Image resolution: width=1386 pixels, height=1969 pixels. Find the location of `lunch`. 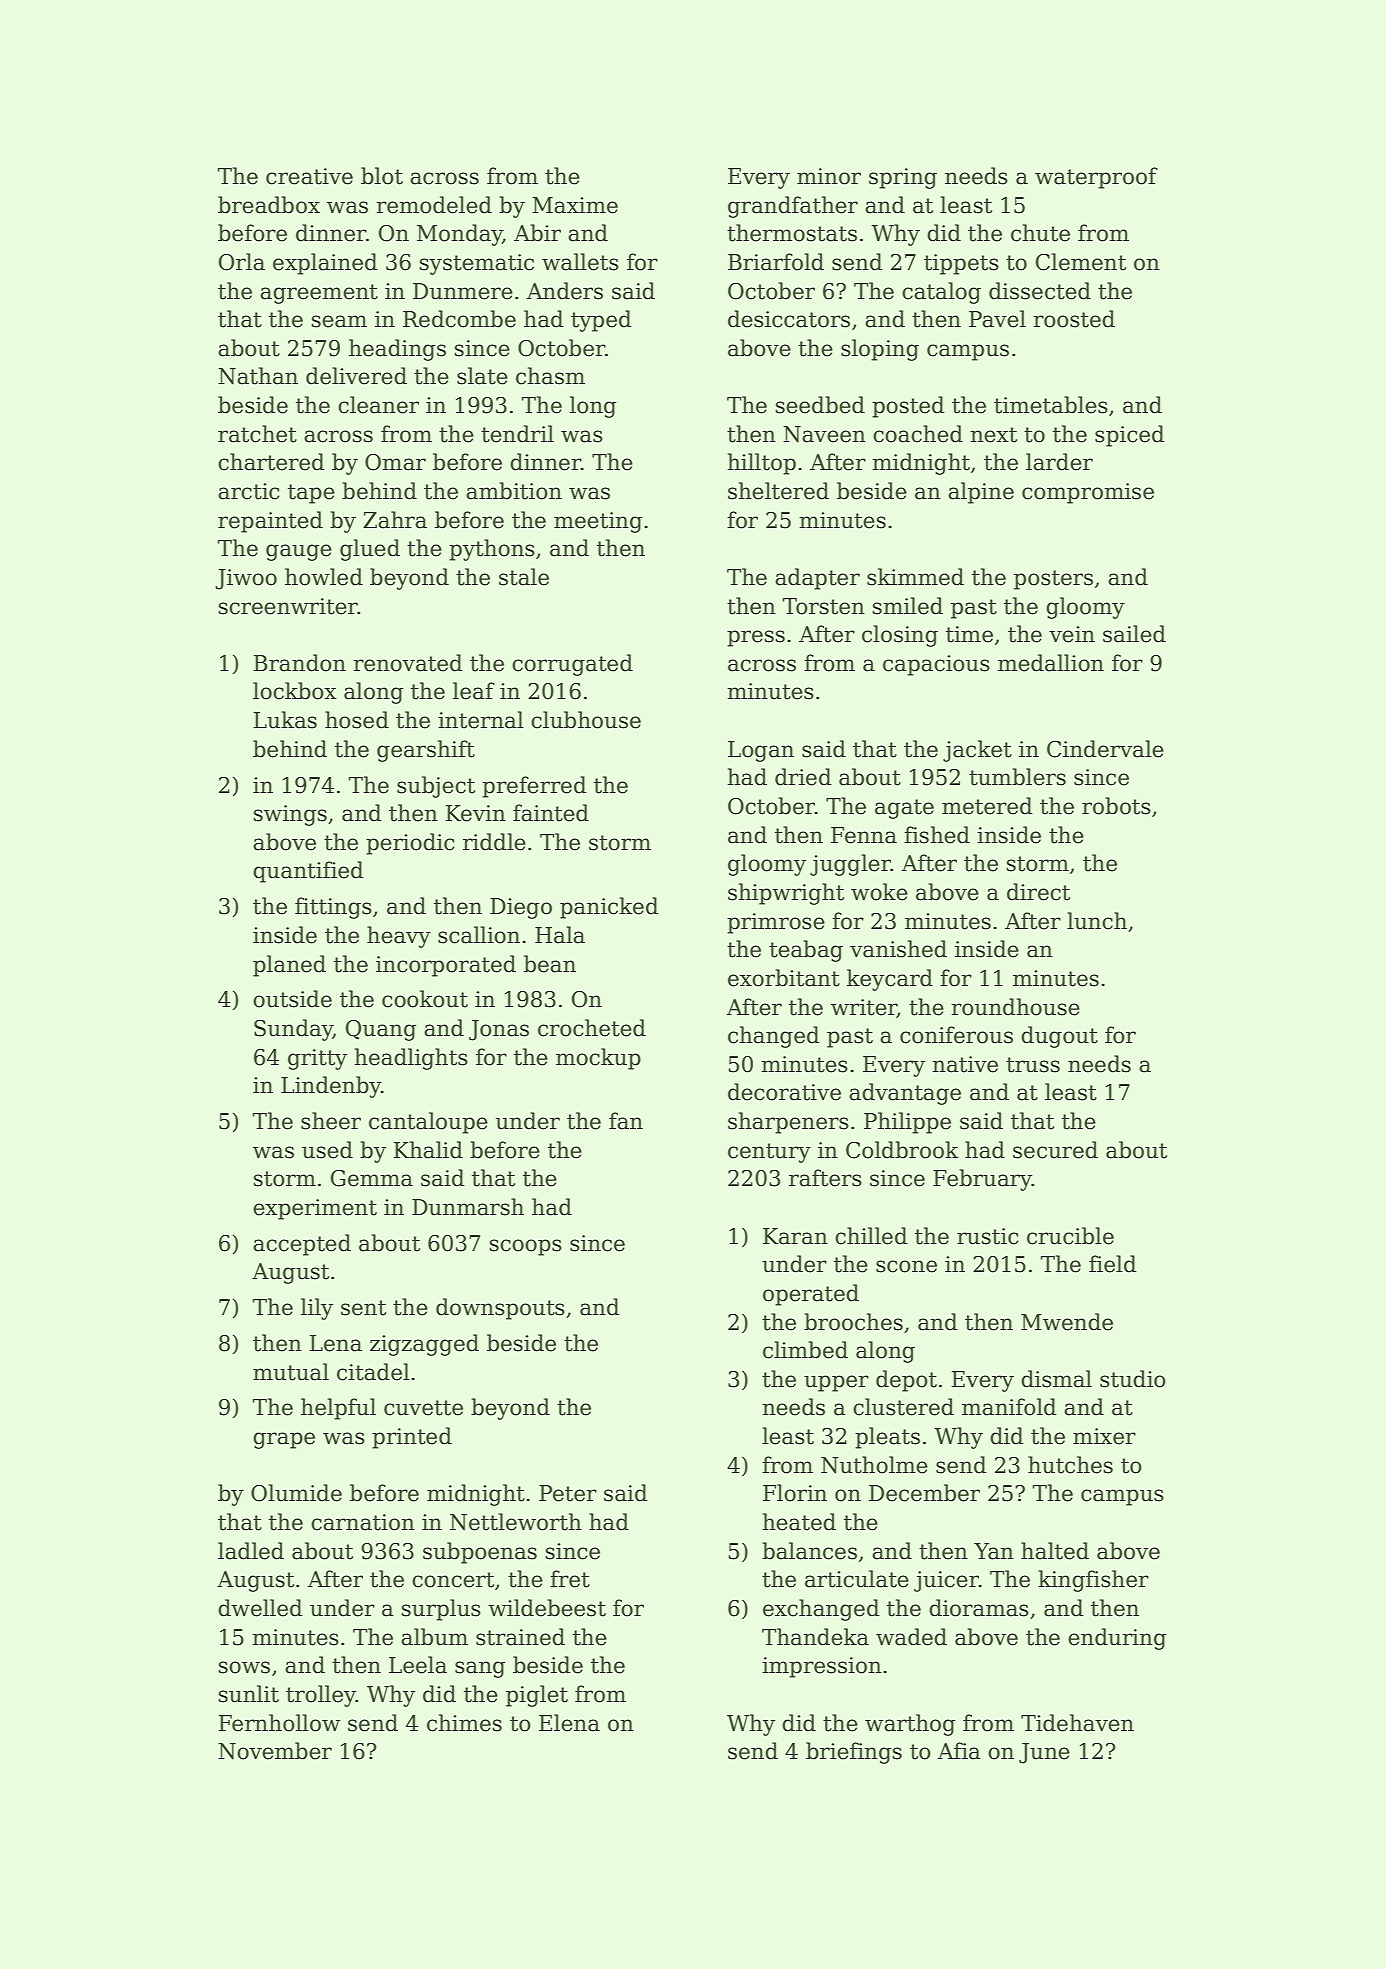

lunch is located at coordinates (1097, 921).
